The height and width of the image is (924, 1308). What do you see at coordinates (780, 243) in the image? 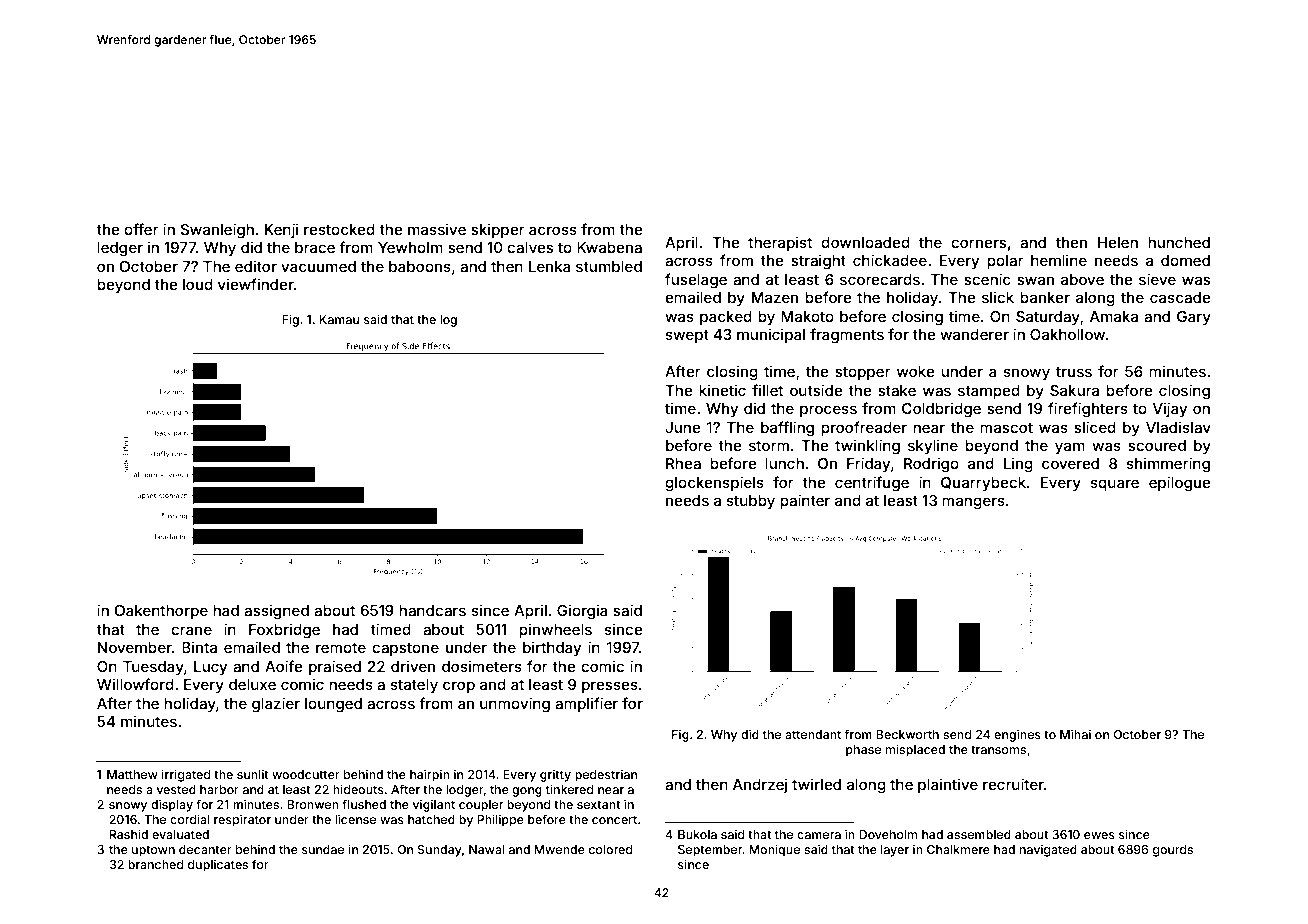
I see `therapist` at bounding box center [780, 243].
